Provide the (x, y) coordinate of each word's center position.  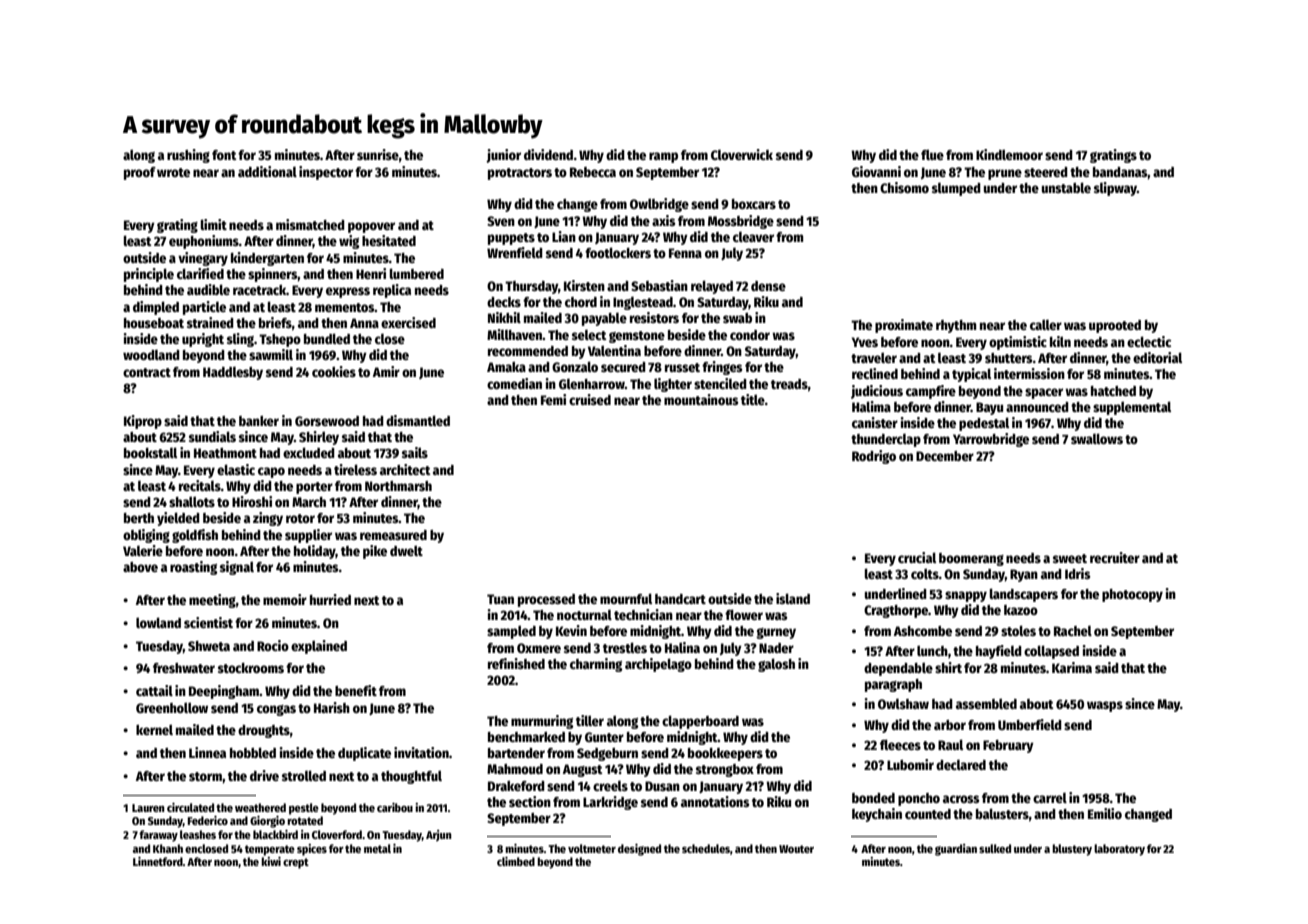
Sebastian (659, 285)
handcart (680, 599)
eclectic (1149, 341)
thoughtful (411, 777)
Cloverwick (742, 154)
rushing (188, 156)
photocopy (1132, 595)
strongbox (725, 770)
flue (932, 154)
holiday (315, 552)
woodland (151, 354)
